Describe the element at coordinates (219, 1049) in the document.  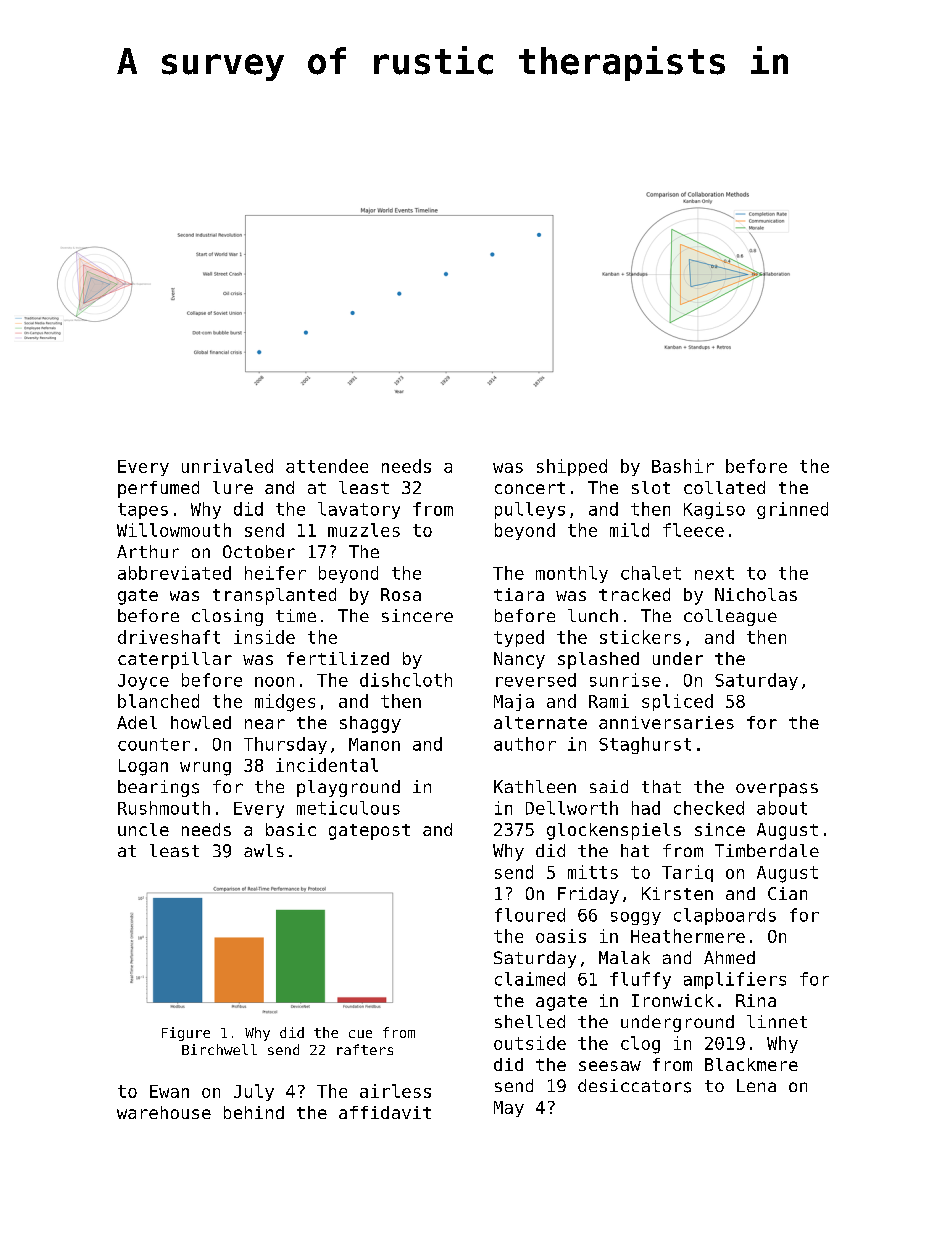
I see `Birchwell` at that location.
